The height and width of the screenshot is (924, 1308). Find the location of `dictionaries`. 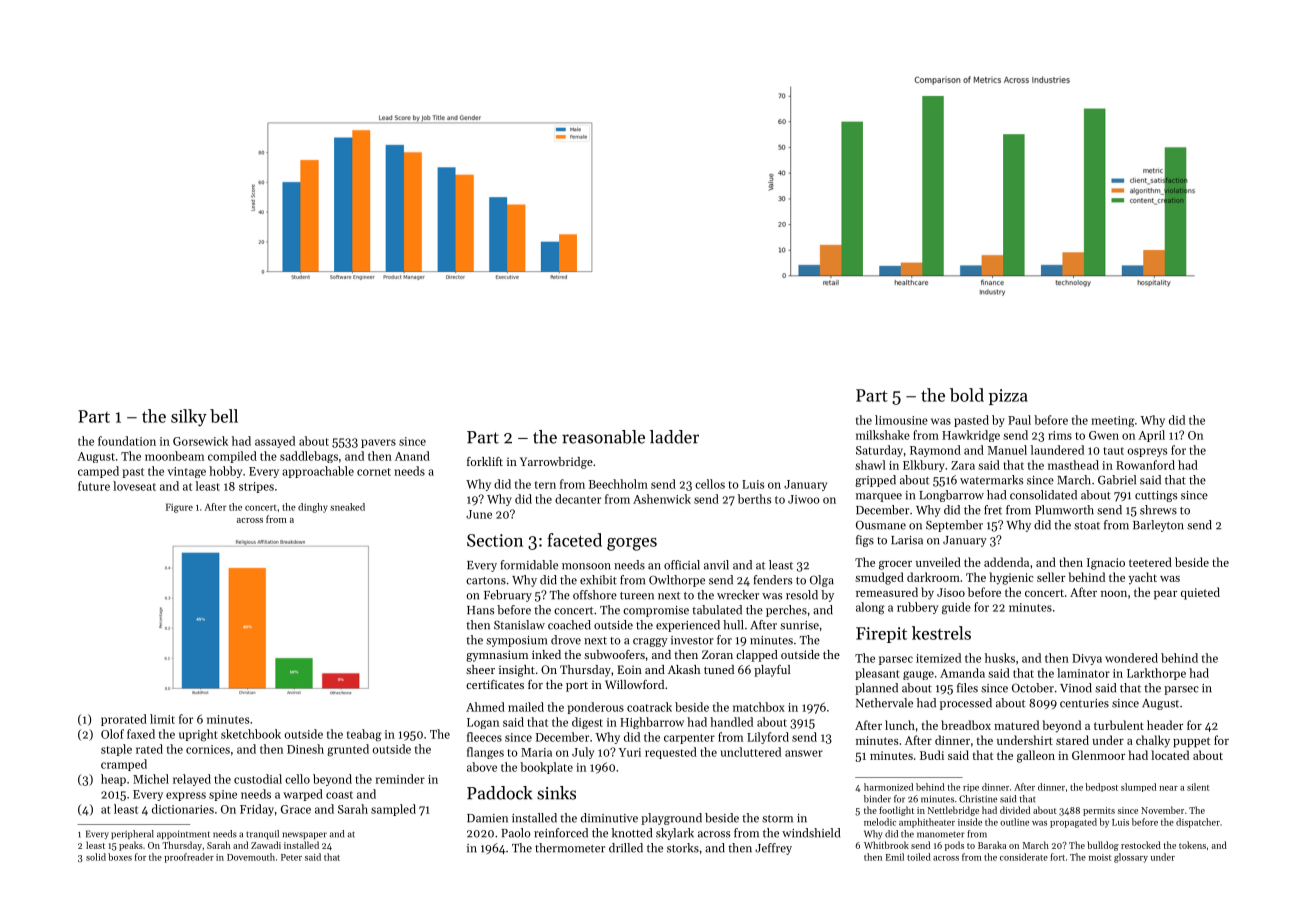

dictionaries is located at coordinates (183, 809).
